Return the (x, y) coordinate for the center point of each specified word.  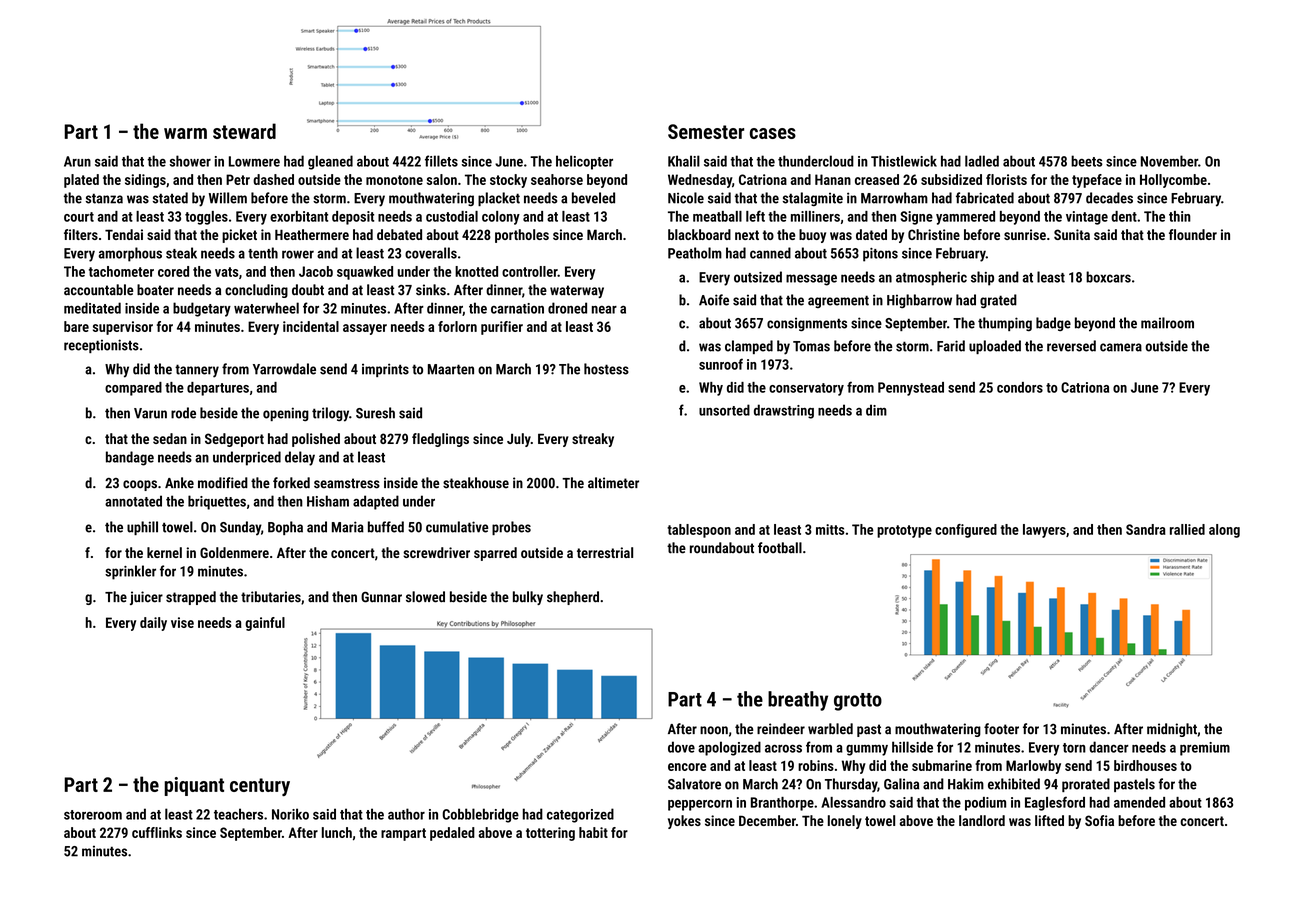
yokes (684, 822)
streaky (593, 440)
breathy (798, 701)
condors (1020, 387)
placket (499, 199)
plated (81, 181)
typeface (1097, 181)
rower (298, 254)
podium (985, 804)
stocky (508, 181)
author (406, 814)
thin (1180, 216)
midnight (1172, 730)
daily (153, 624)
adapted (376, 502)
